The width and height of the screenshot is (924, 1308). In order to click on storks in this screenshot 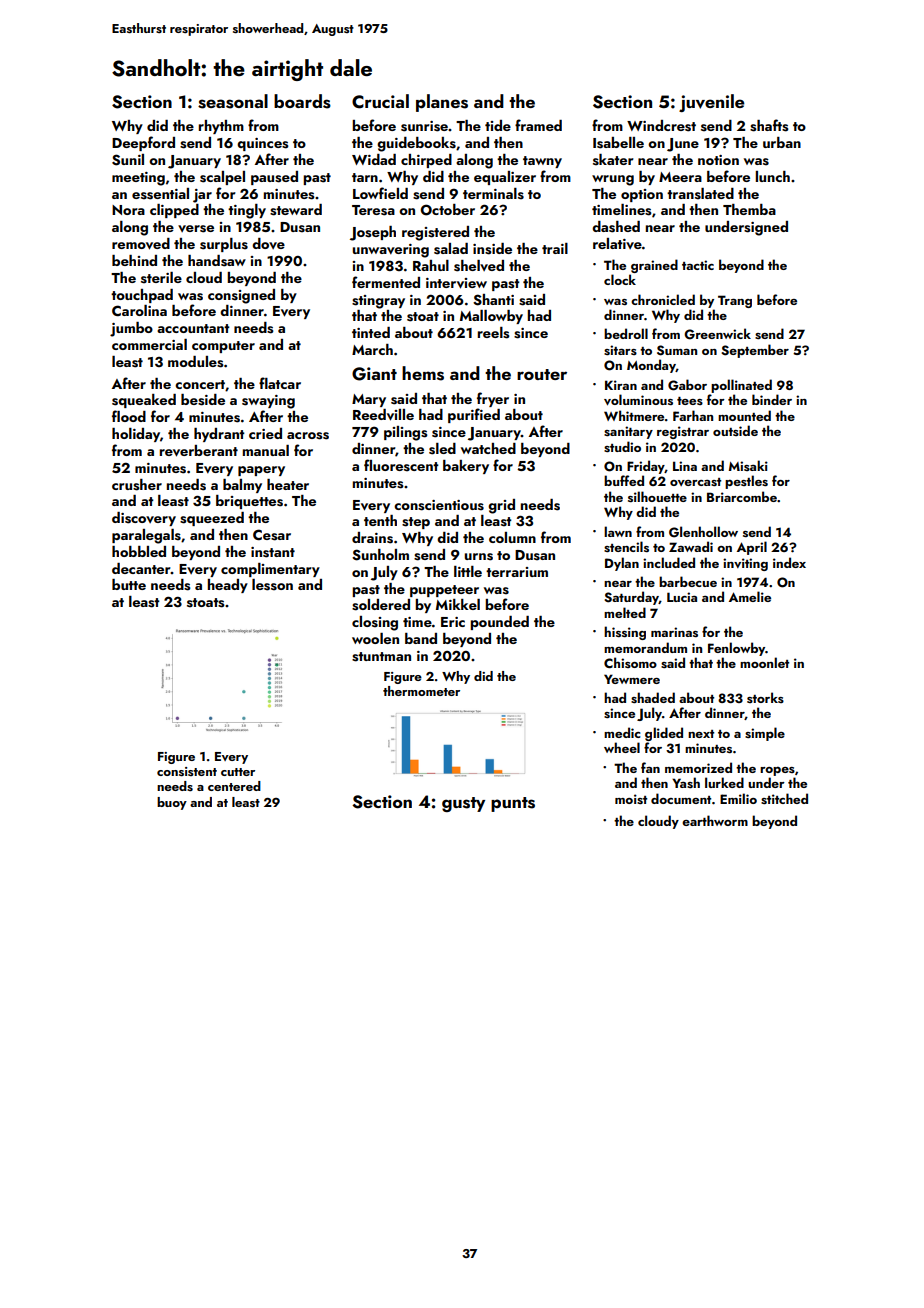, I will do `click(765, 697)`.
